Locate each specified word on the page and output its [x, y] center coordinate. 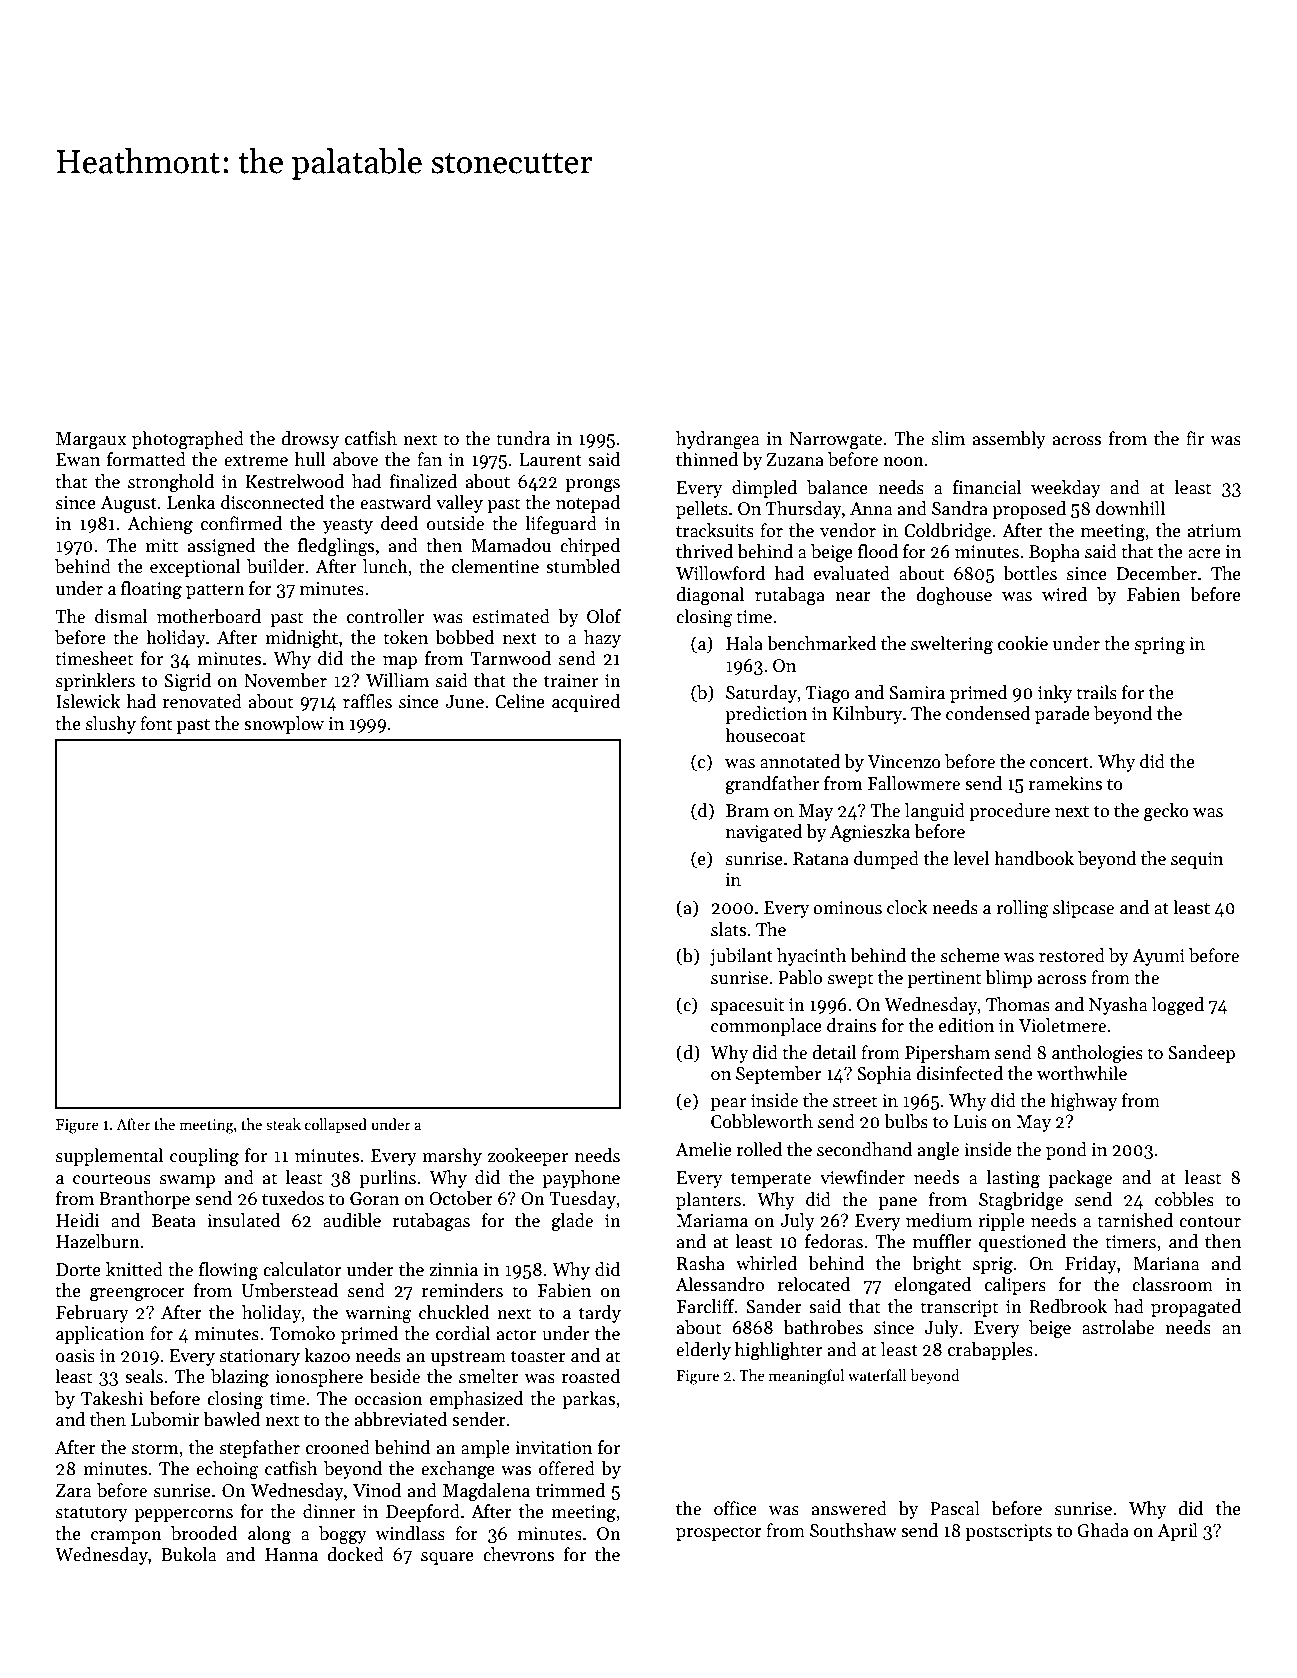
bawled [232, 1419]
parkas [588, 1400]
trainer [571, 681]
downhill [1130, 508]
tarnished [1135, 1220]
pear [728, 1104]
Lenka [191, 502]
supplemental [109, 1157]
